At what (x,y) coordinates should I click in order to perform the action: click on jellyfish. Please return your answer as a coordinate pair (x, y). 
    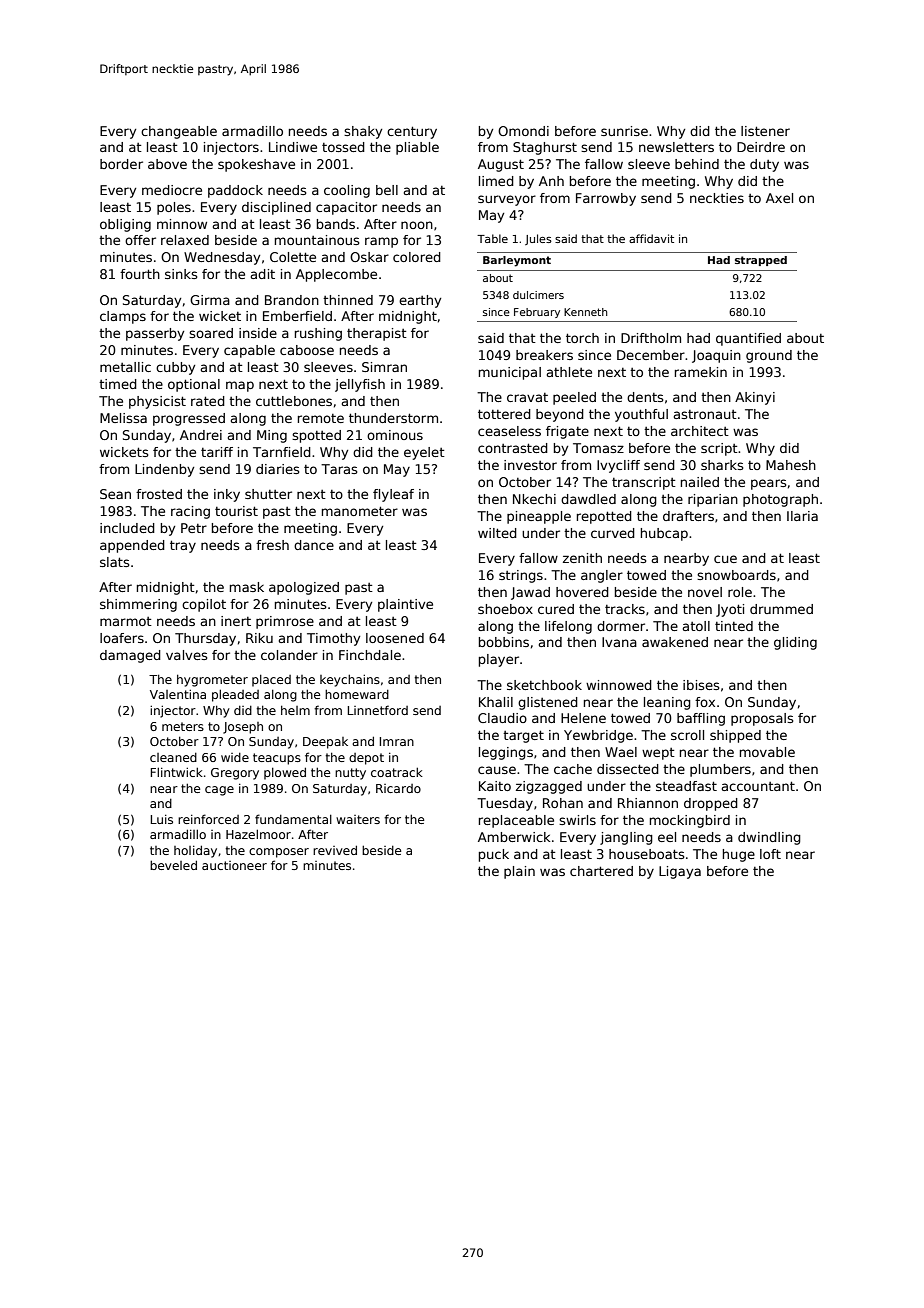
    Looking at the image, I should click on (360, 385).
